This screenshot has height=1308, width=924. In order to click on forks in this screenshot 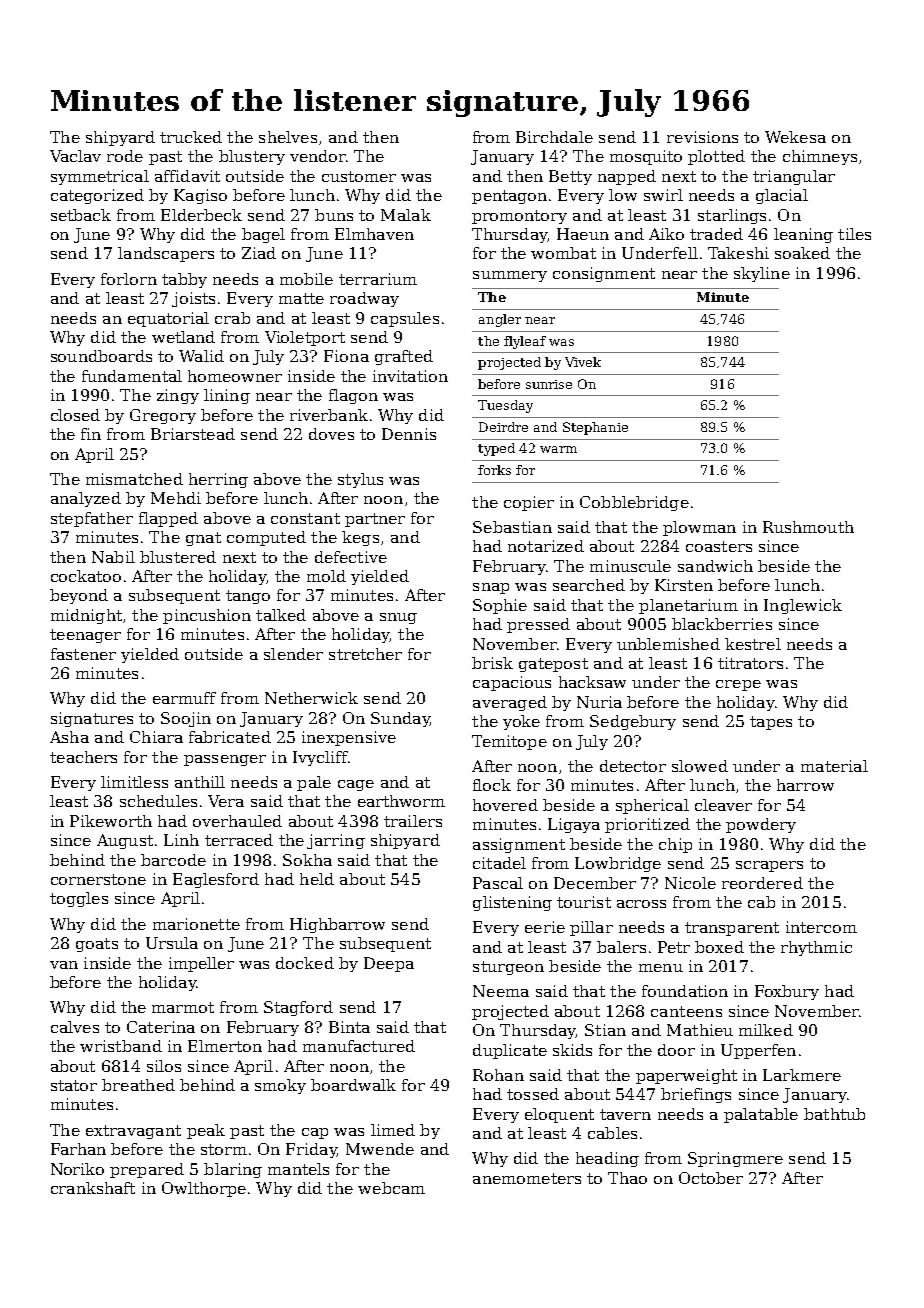, I will do `click(494, 470)`.
